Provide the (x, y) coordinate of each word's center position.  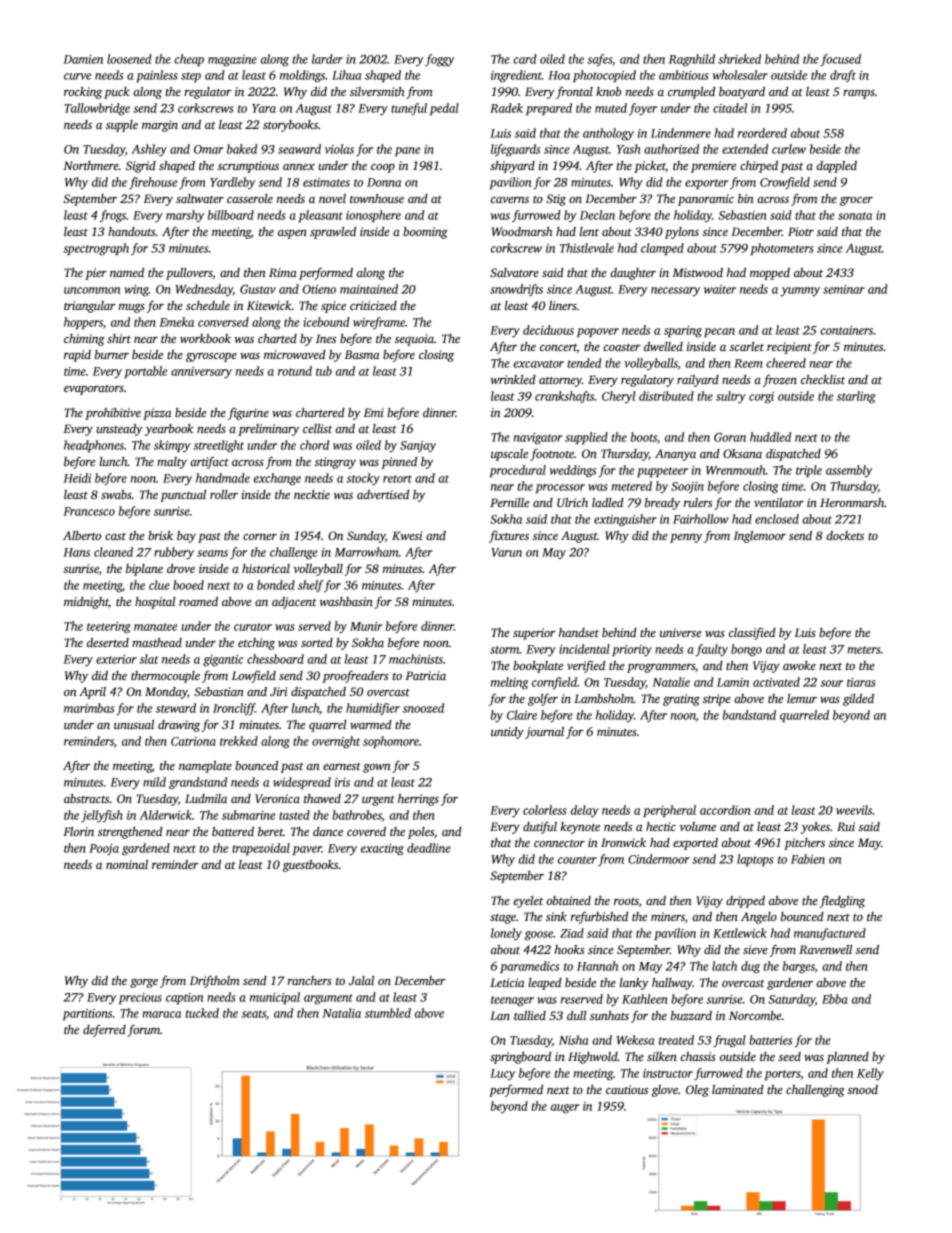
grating (681, 700)
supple (122, 126)
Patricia (426, 675)
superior (534, 634)
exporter (706, 184)
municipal (275, 998)
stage (503, 919)
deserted (108, 642)
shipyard (512, 167)
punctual (183, 496)
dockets (845, 535)
